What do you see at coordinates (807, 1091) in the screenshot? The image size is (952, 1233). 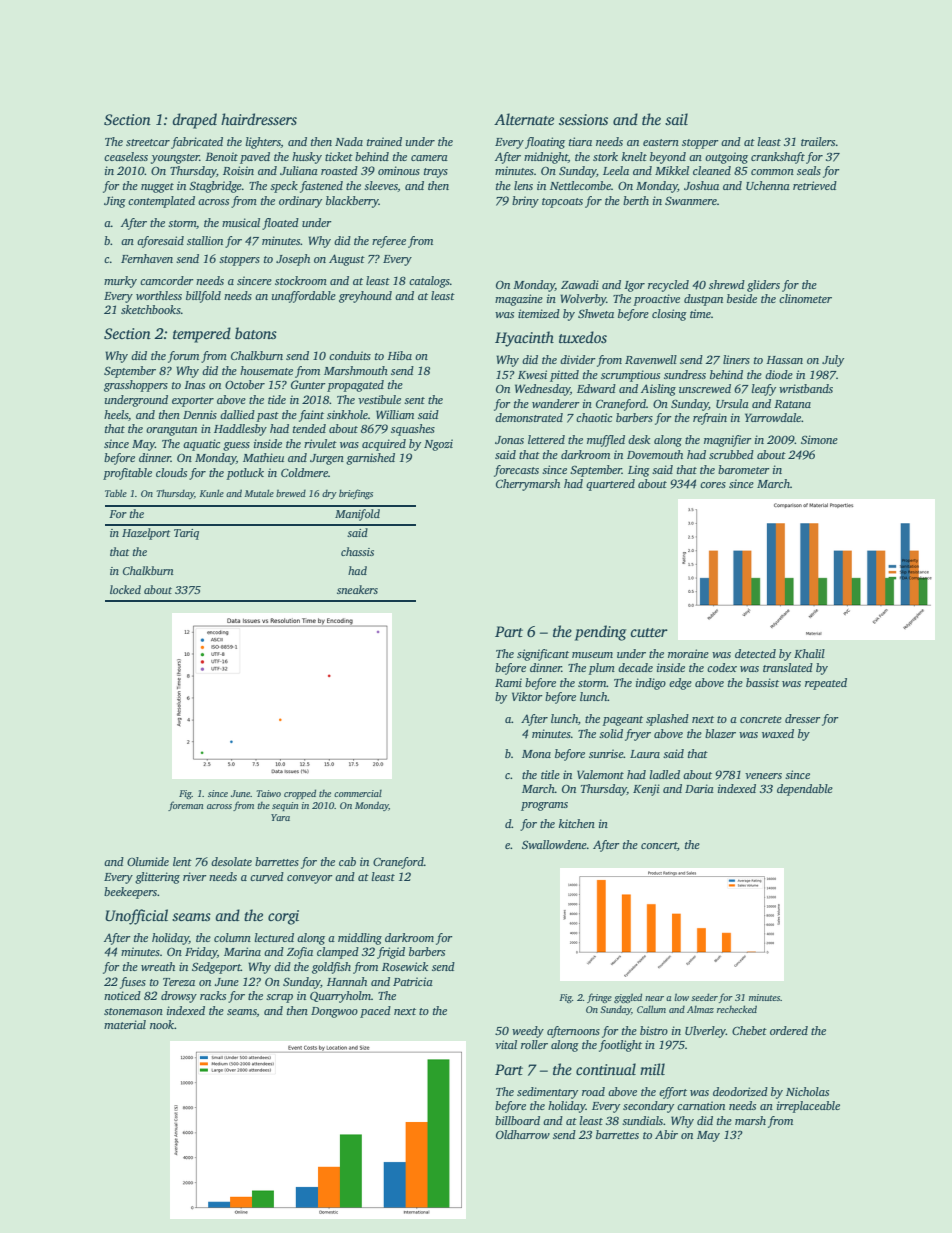 I see `Nicholas` at bounding box center [807, 1091].
